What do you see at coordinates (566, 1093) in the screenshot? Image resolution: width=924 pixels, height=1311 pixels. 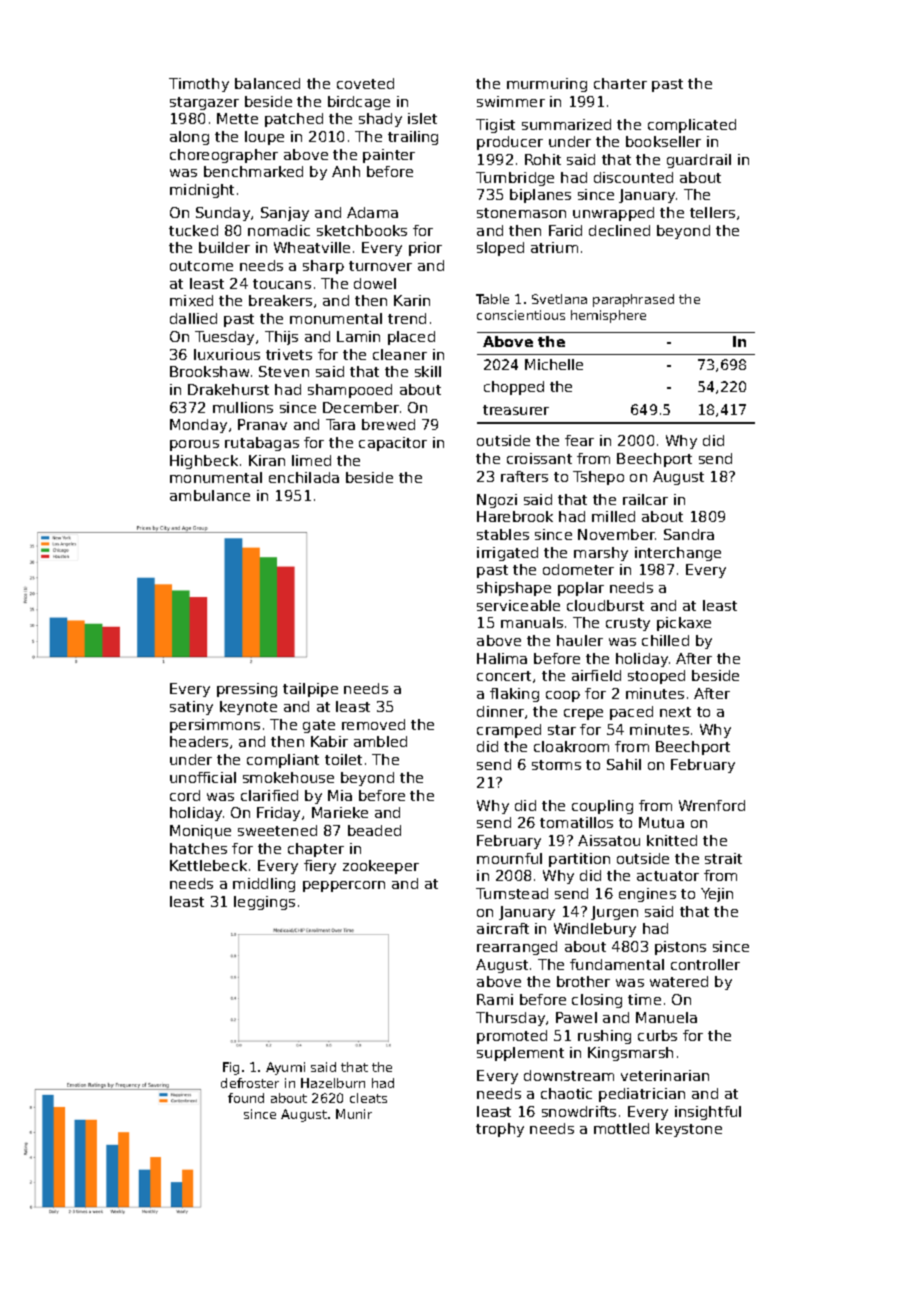 I see `chaotic` at bounding box center [566, 1093].
